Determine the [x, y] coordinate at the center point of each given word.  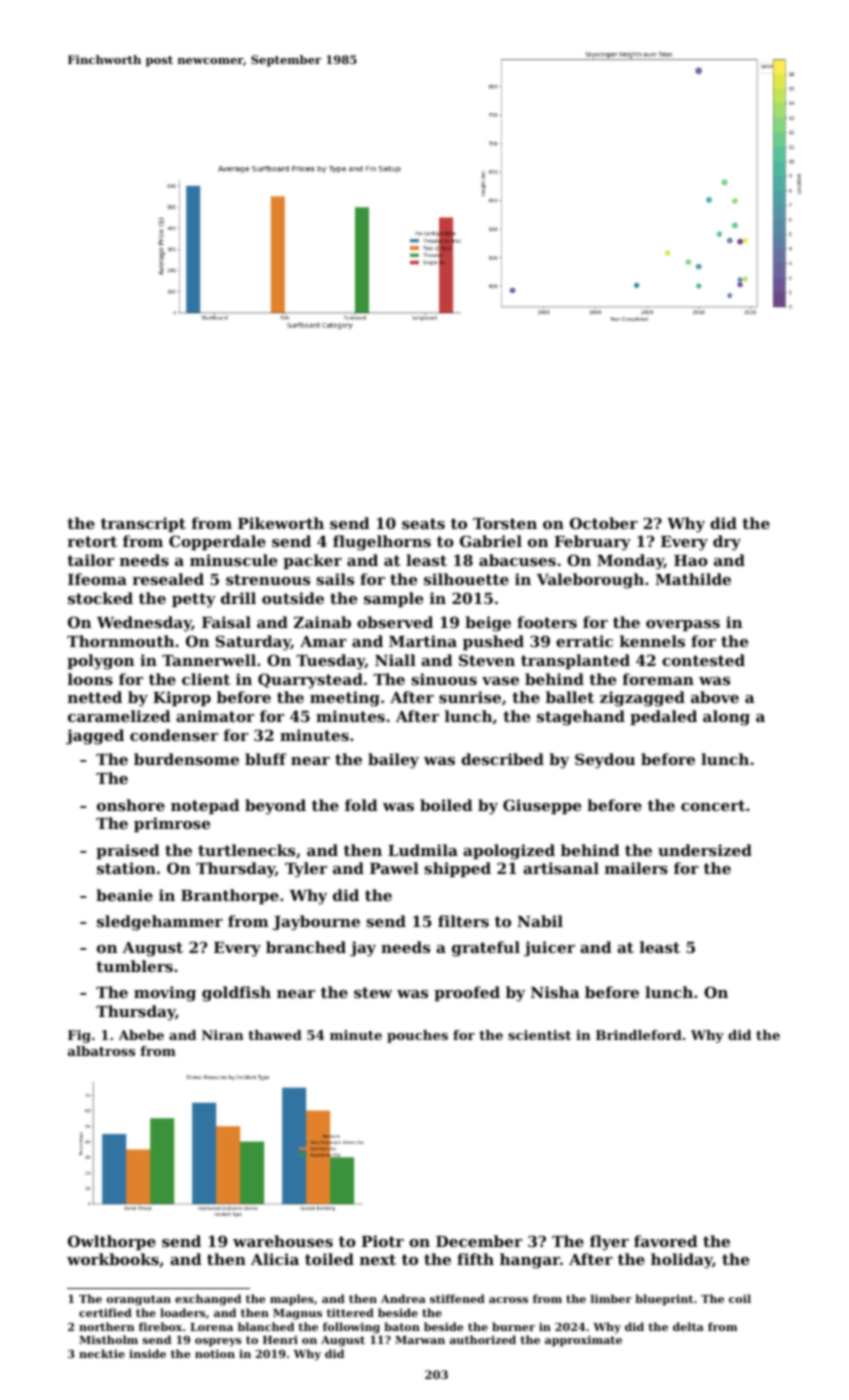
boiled [446, 805]
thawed [275, 1035]
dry [727, 543]
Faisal [226, 622]
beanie [124, 895]
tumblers [134, 966]
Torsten [505, 523]
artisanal [561, 868]
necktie [102, 1353]
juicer [549, 949]
